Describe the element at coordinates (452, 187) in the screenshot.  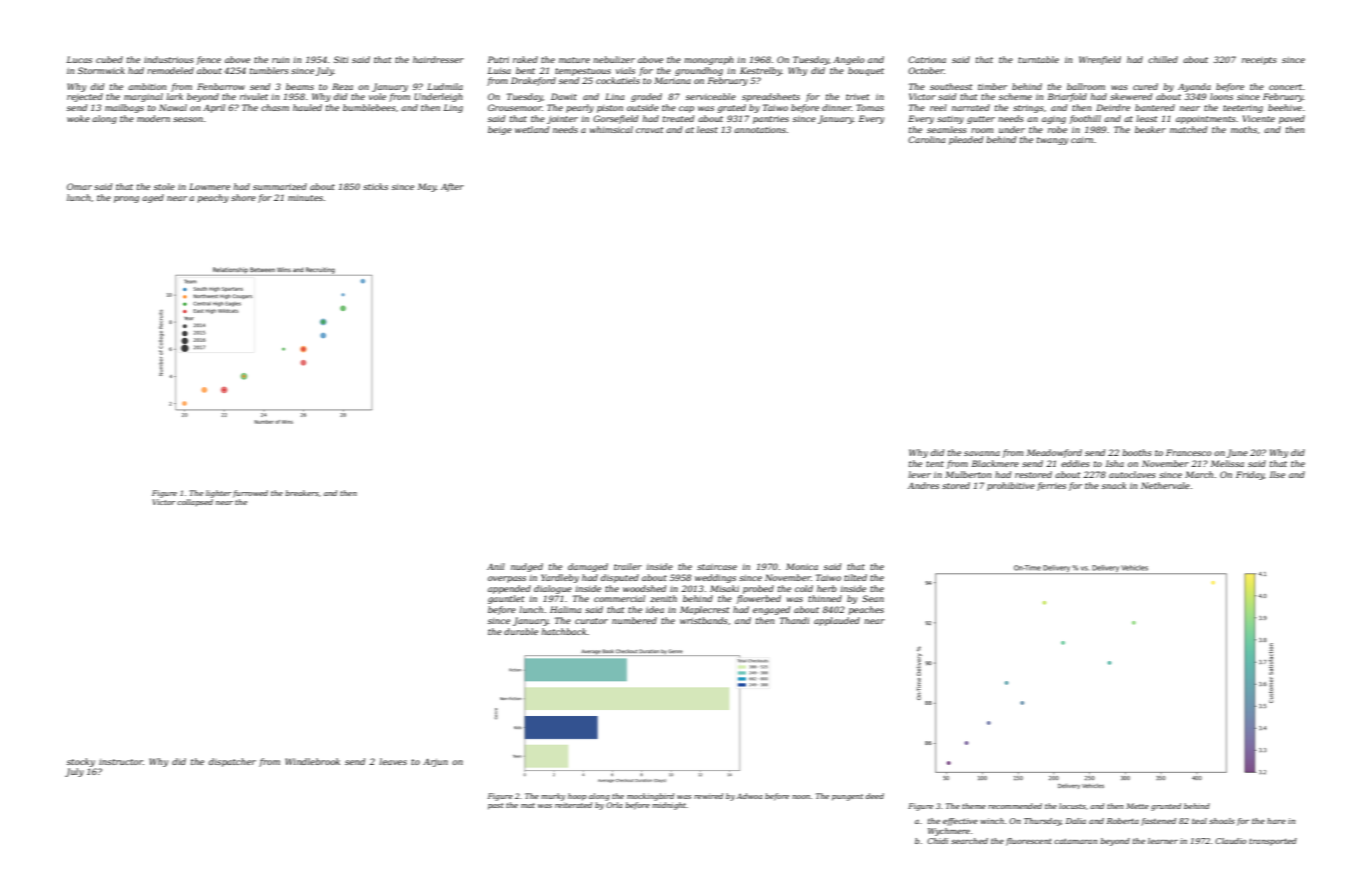
I see `After` at that location.
